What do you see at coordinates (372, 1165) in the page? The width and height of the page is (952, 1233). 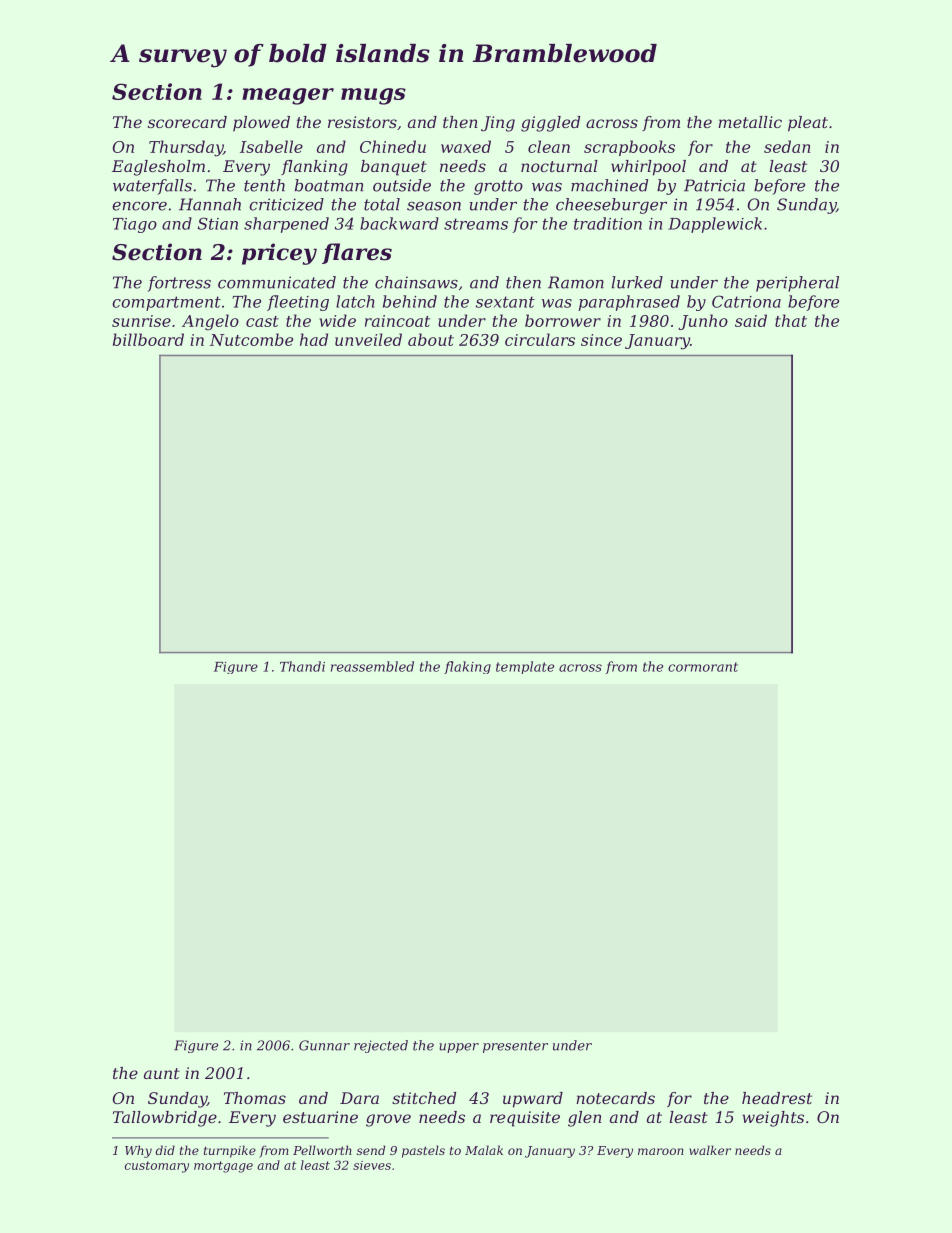 I see `sieves` at bounding box center [372, 1165].
